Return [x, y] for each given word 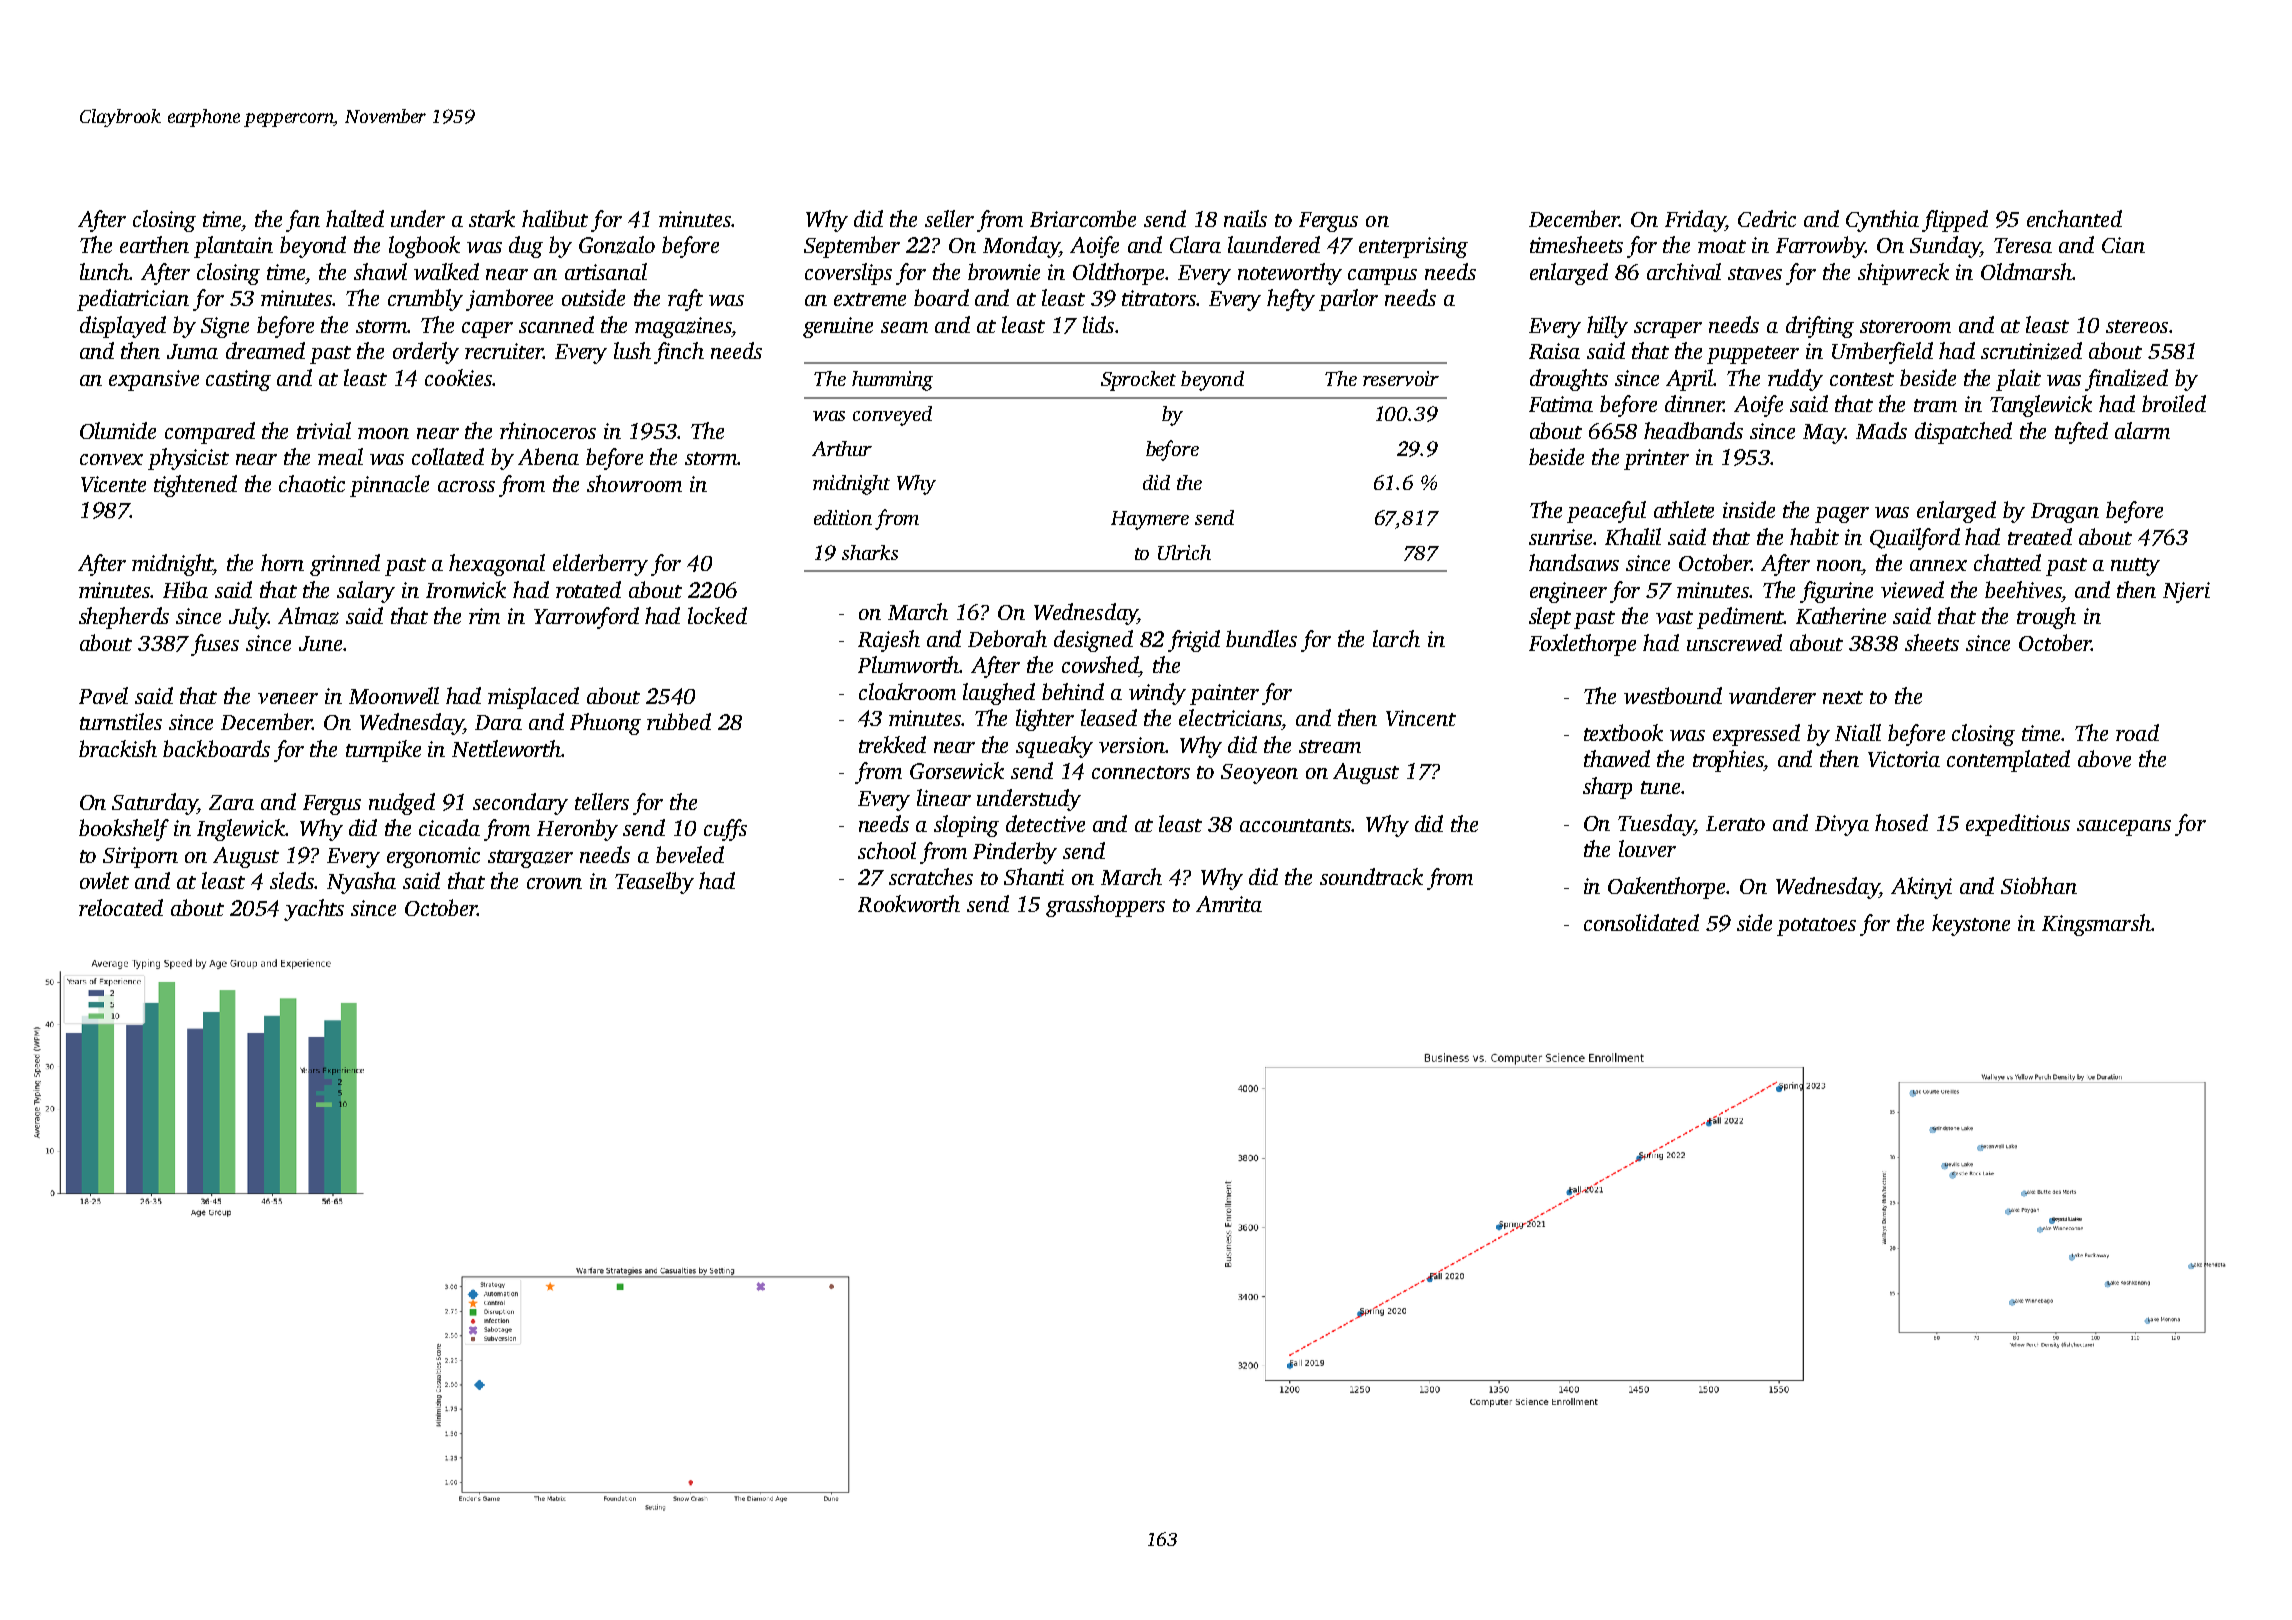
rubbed [679, 721]
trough [2046, 618]
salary [366, 592]
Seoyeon [1259, 774]
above [2104, 758]
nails [1245, 218]
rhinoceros [548, 430]
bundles [1261, 638]
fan [303, 221]
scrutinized [2031, 351]
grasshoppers [1105, 906]
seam [904, 327]
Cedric [1767, 218]
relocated [121, 907]
